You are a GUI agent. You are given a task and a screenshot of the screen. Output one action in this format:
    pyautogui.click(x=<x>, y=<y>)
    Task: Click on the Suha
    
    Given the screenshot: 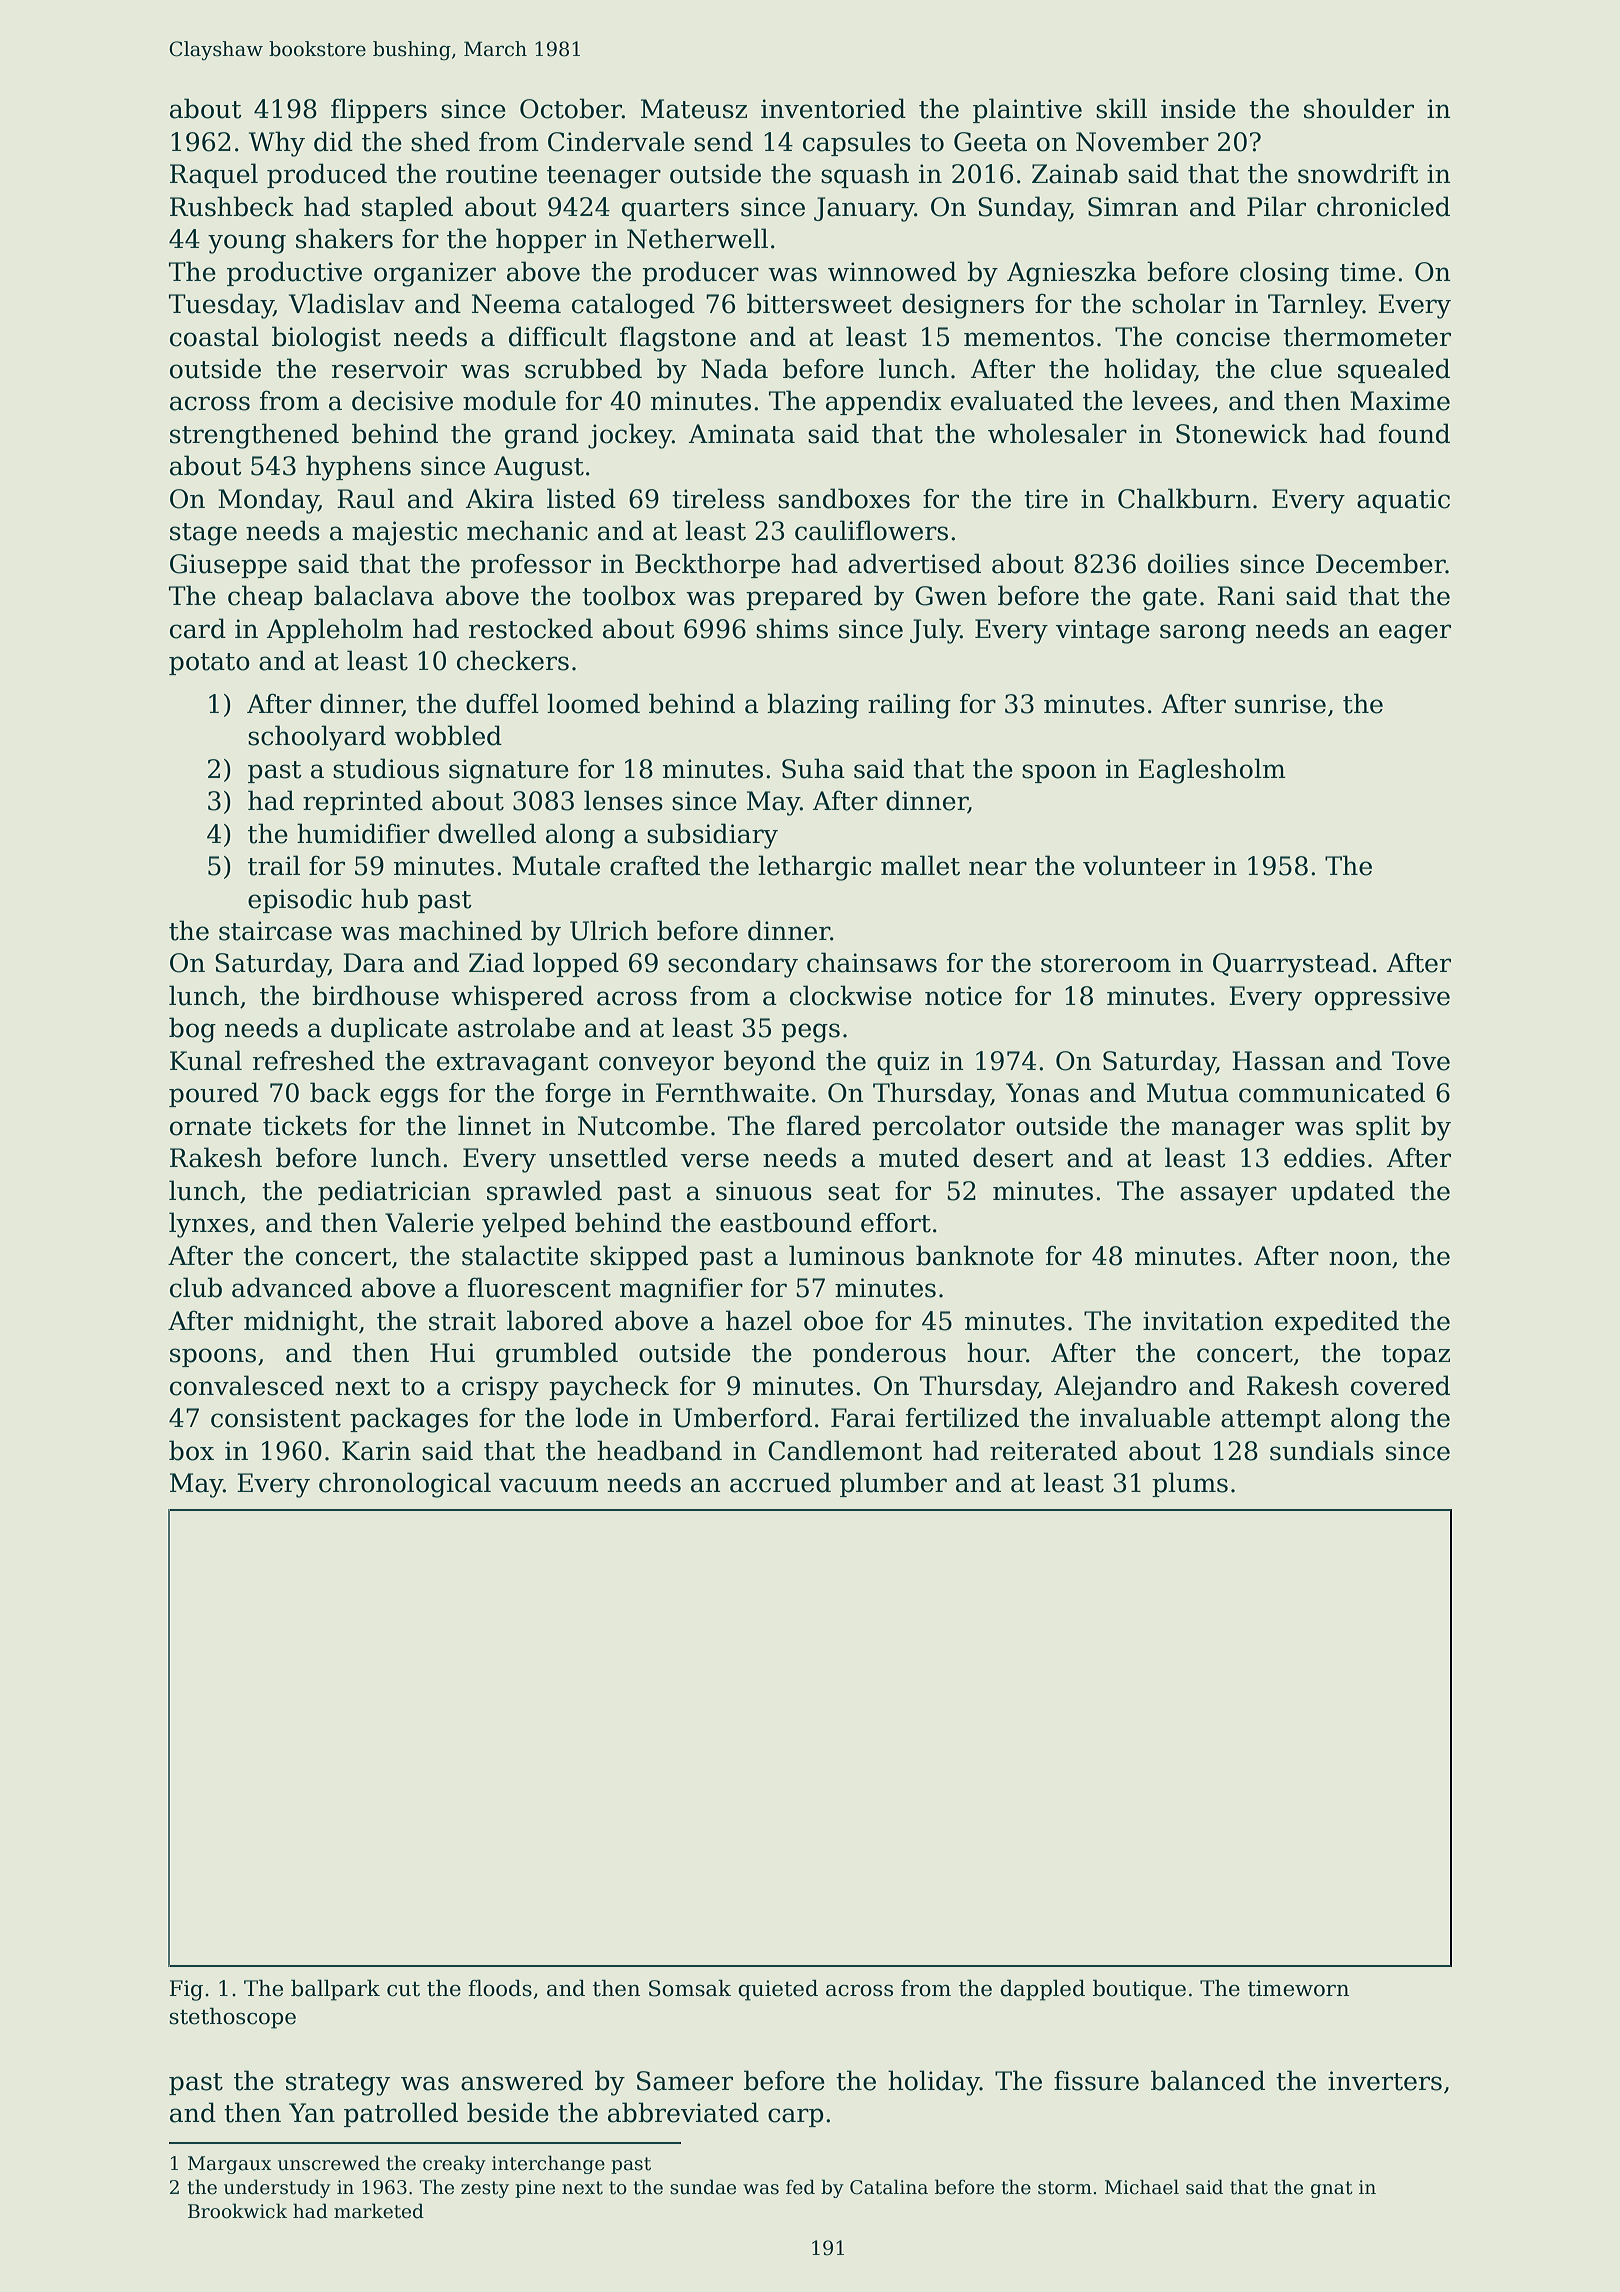 What is the action you would take?
    pyautogui.click(x=813, y=768)
